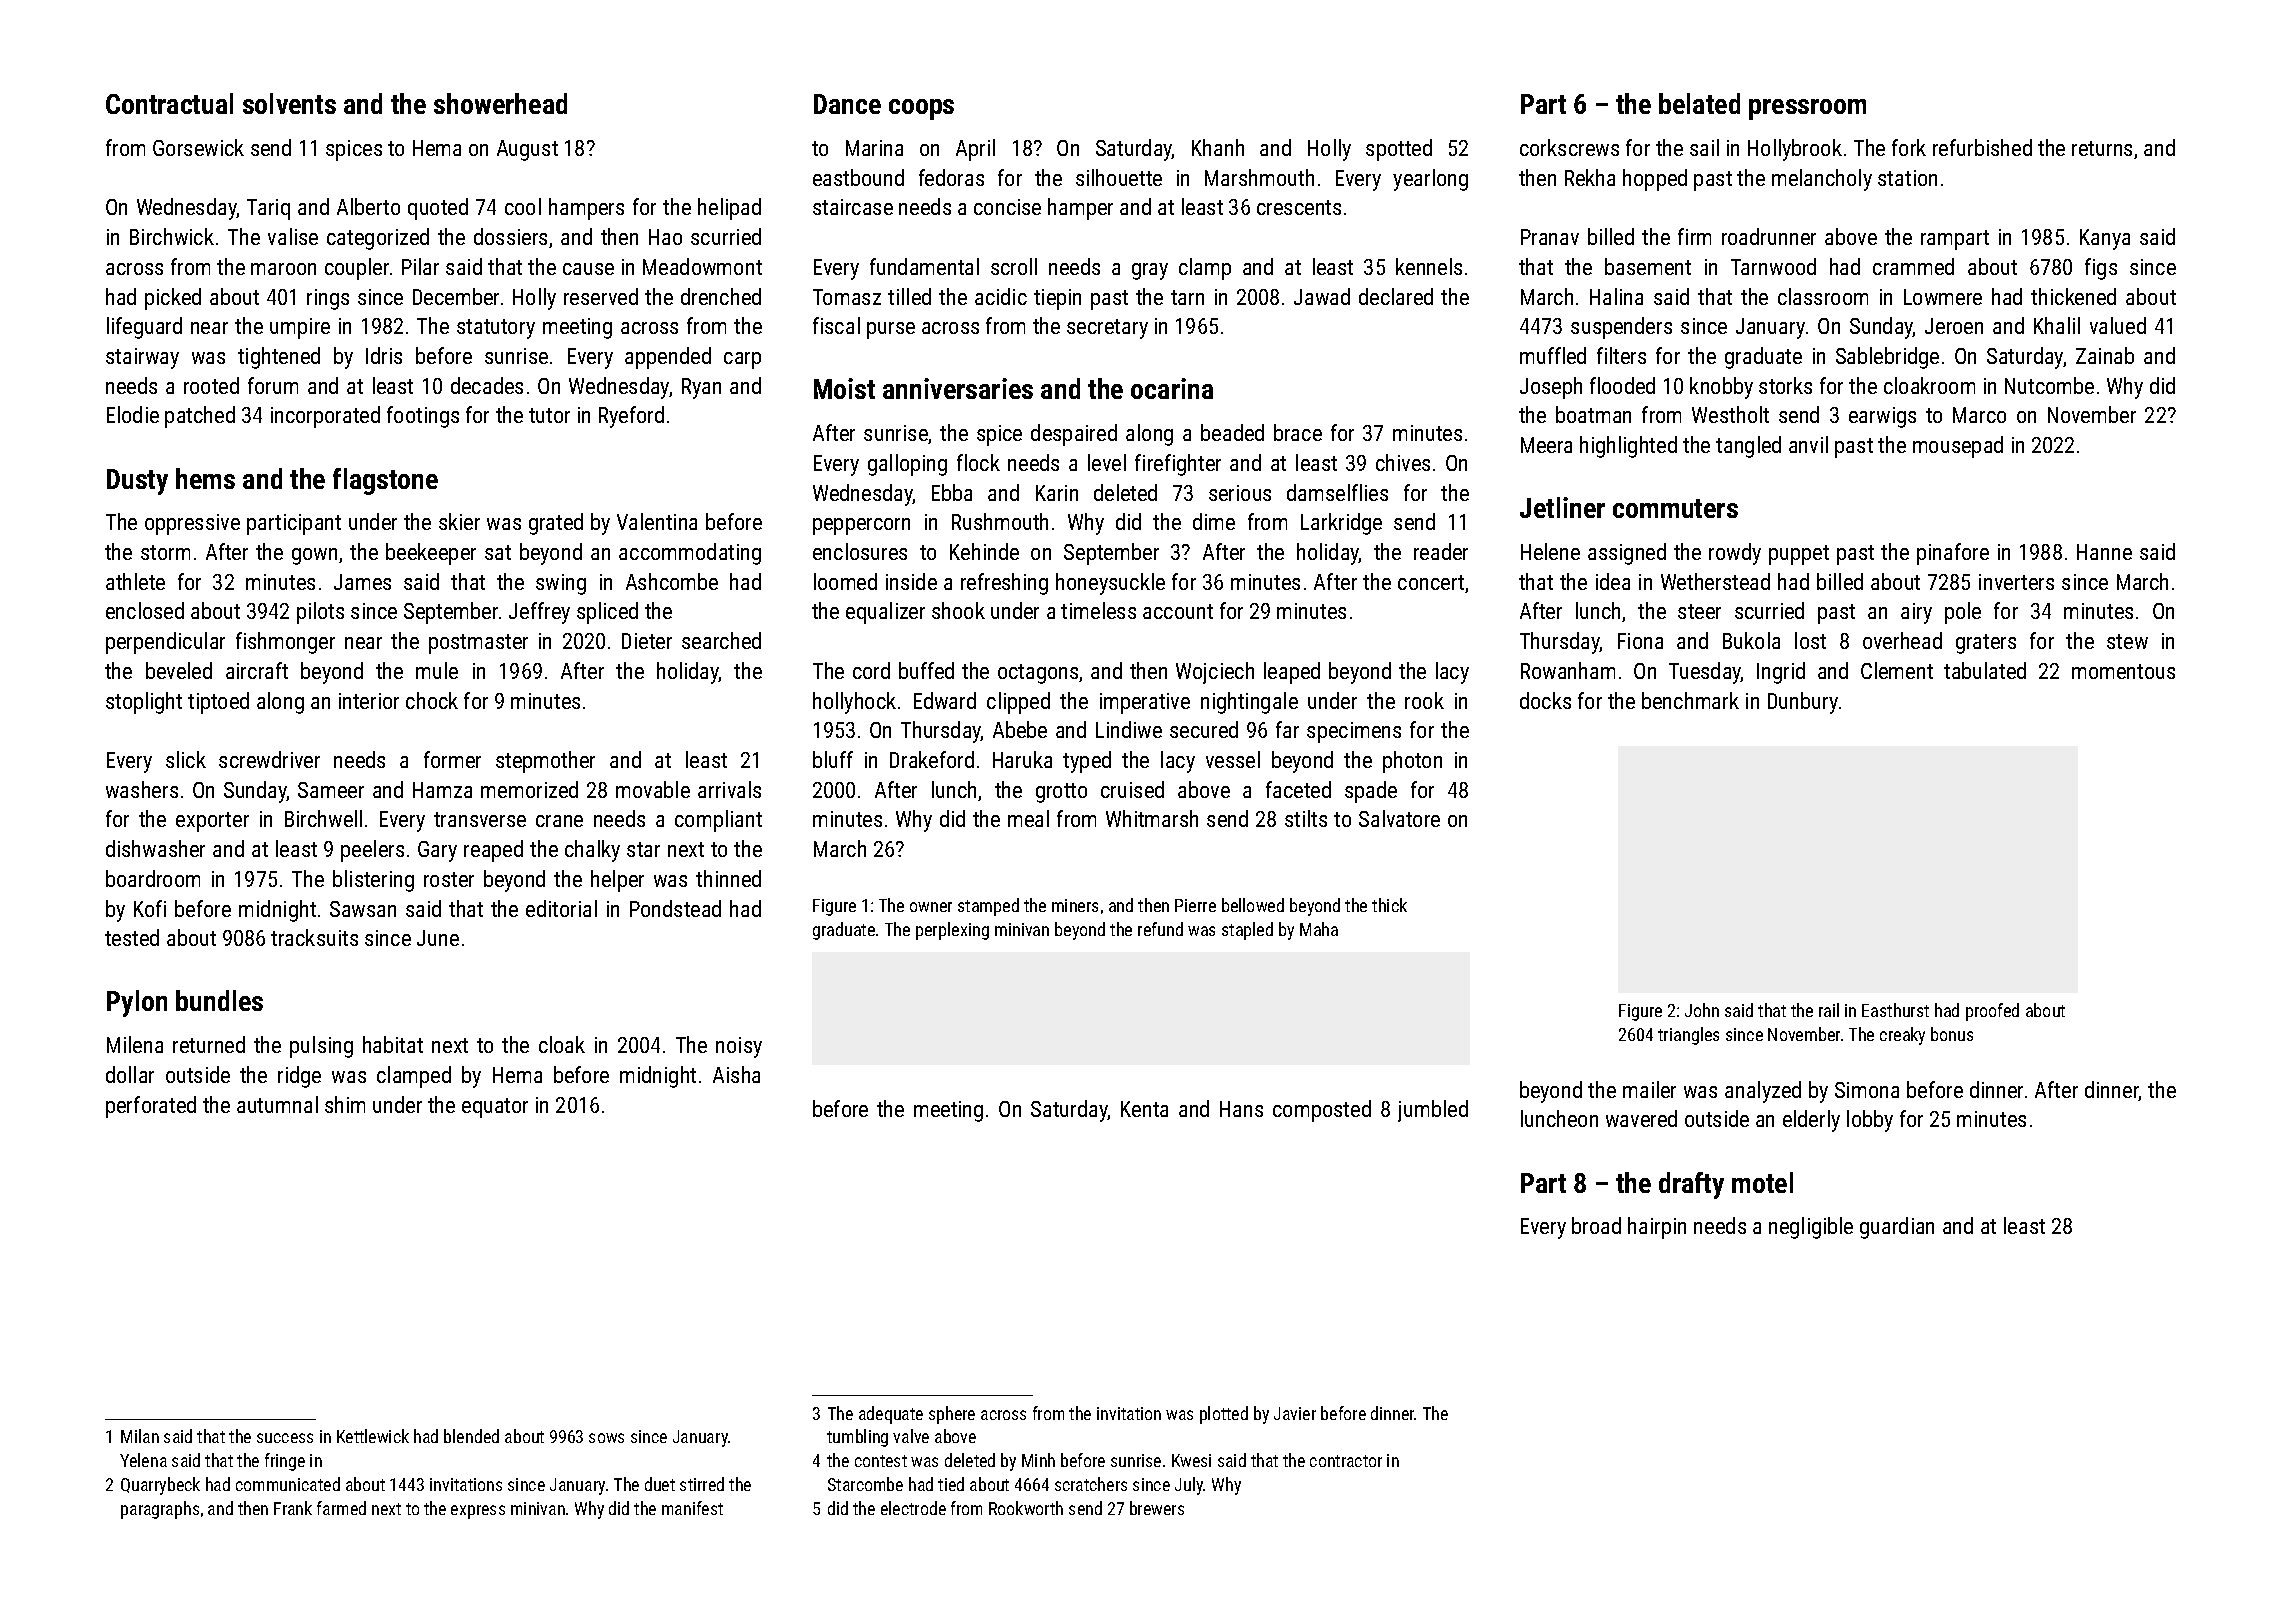 The height and width of the screenshot is (1613, 2282). What do you see at coordinates (1172, 388) in the screenshot?
I see `ocarina` at bounding box center [1172, 388].
